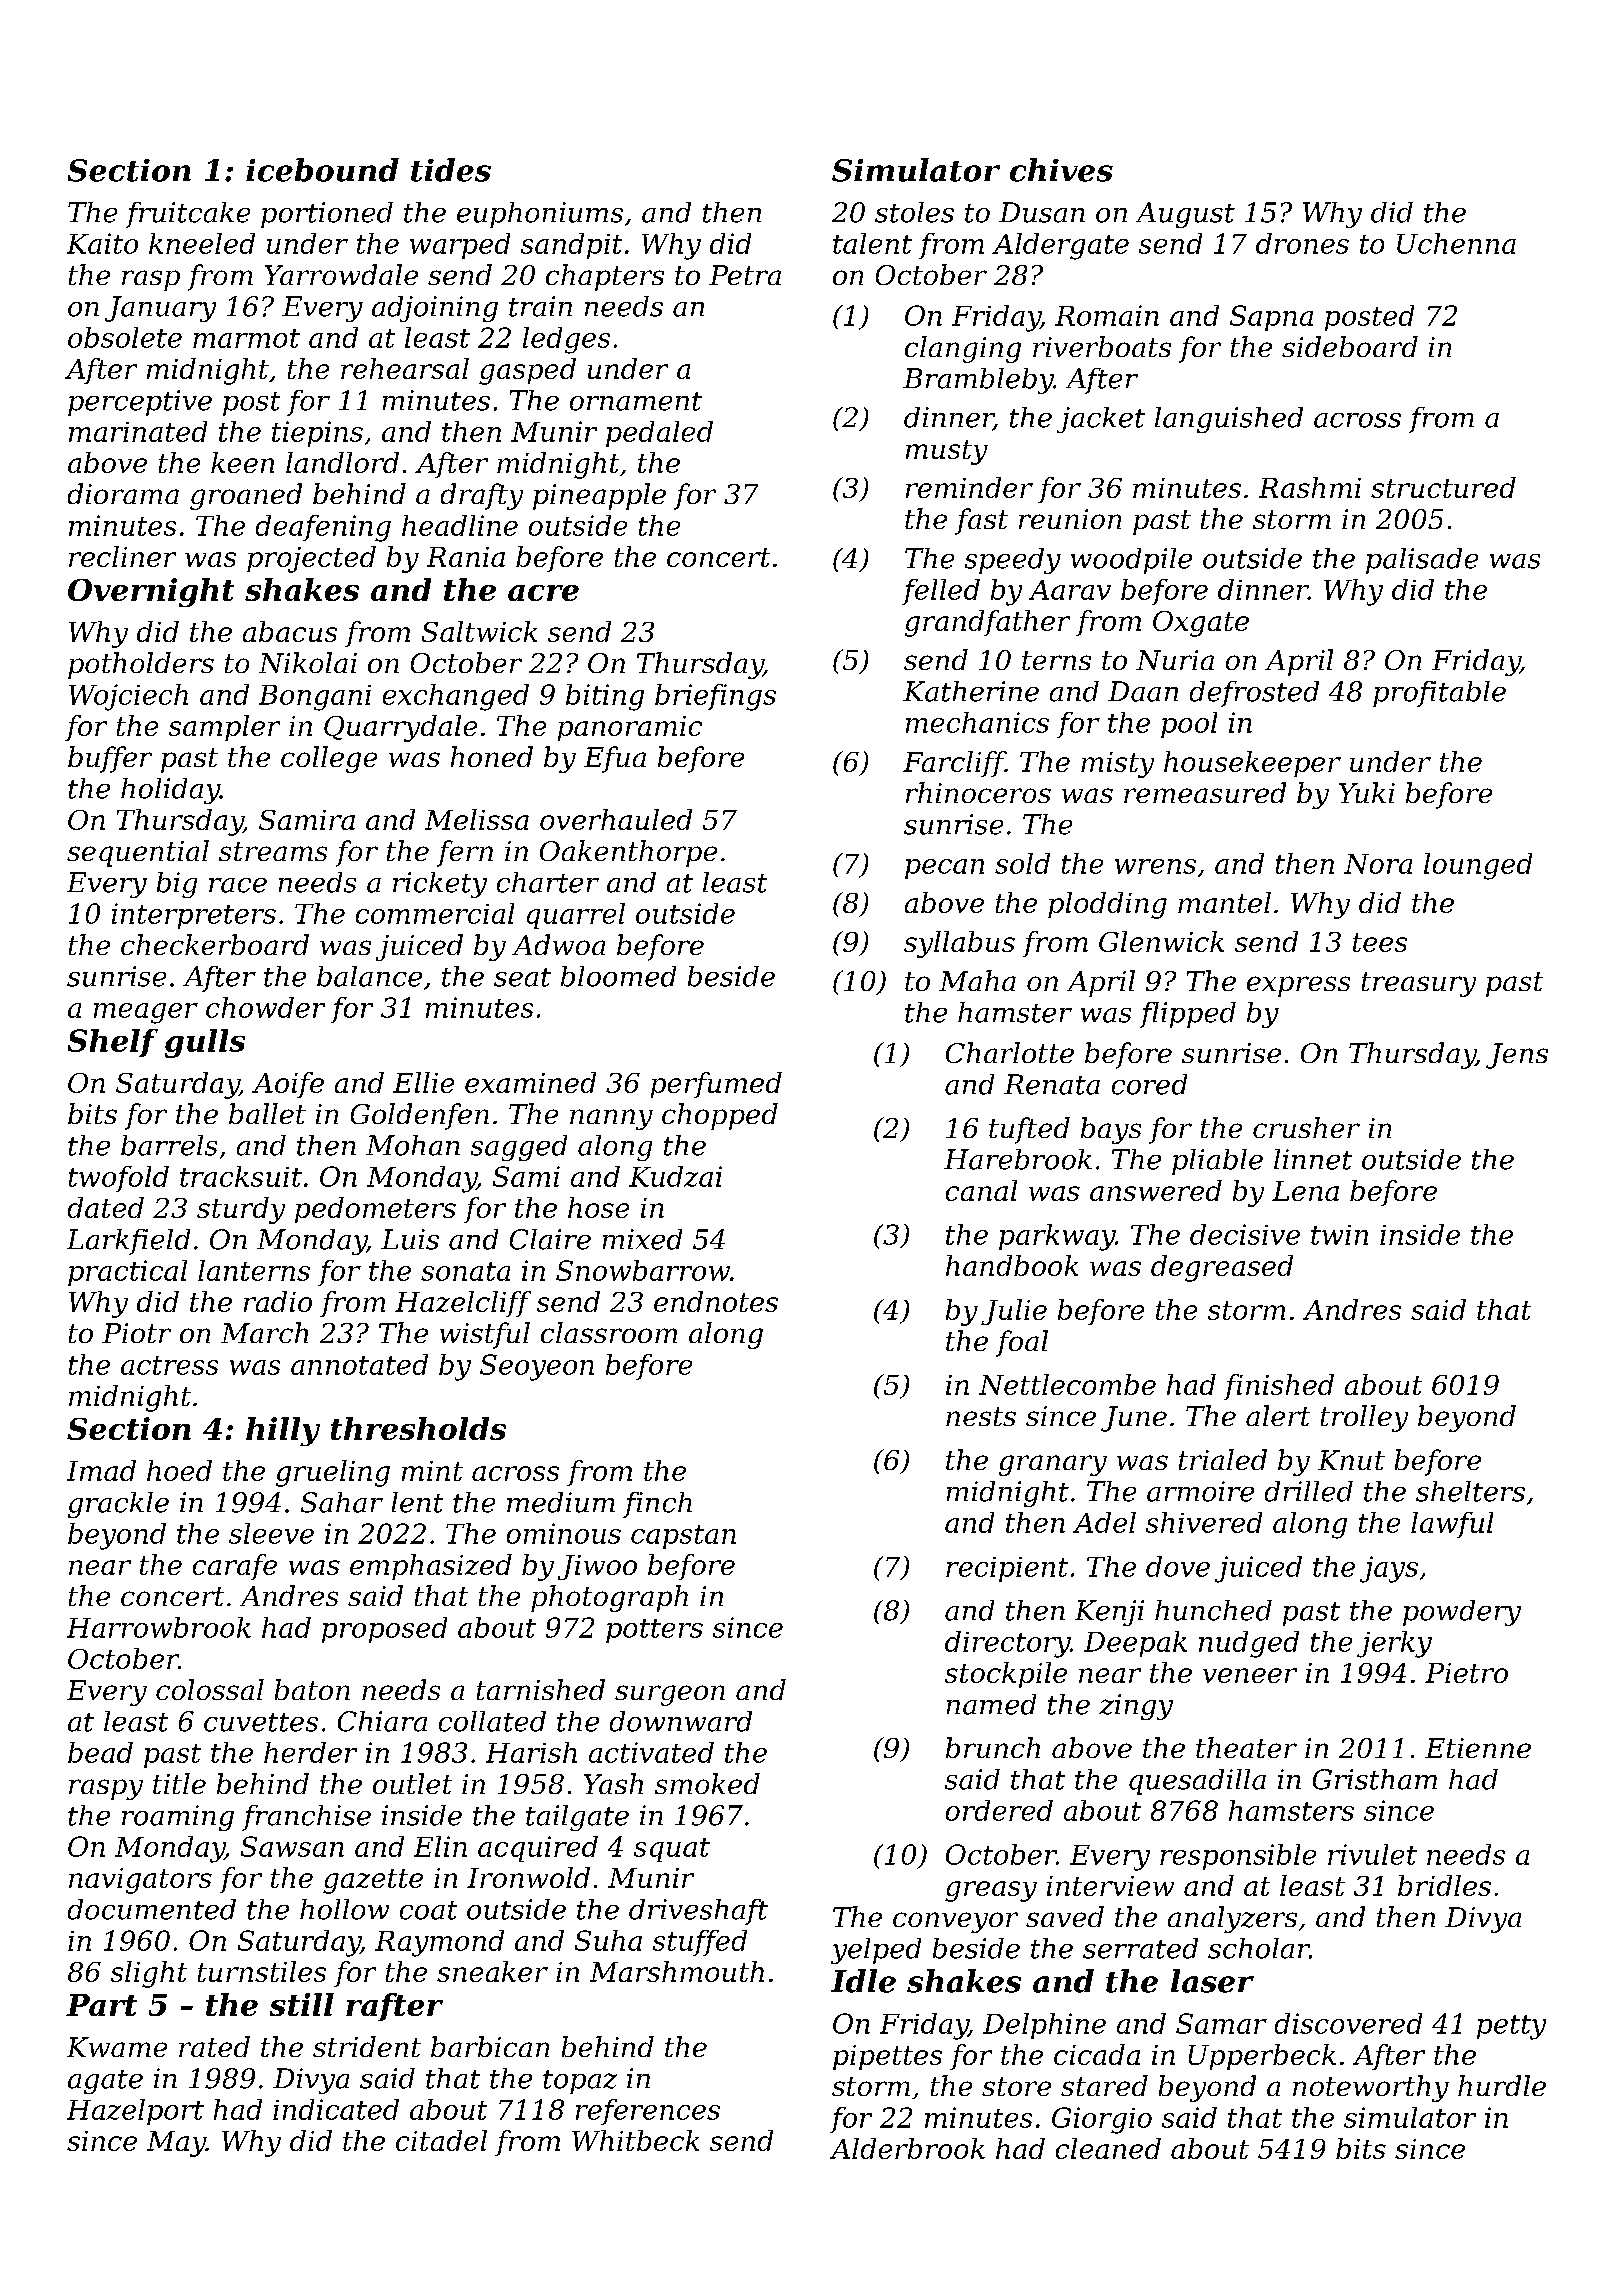  I want to click on August, so click(1185, 215).
